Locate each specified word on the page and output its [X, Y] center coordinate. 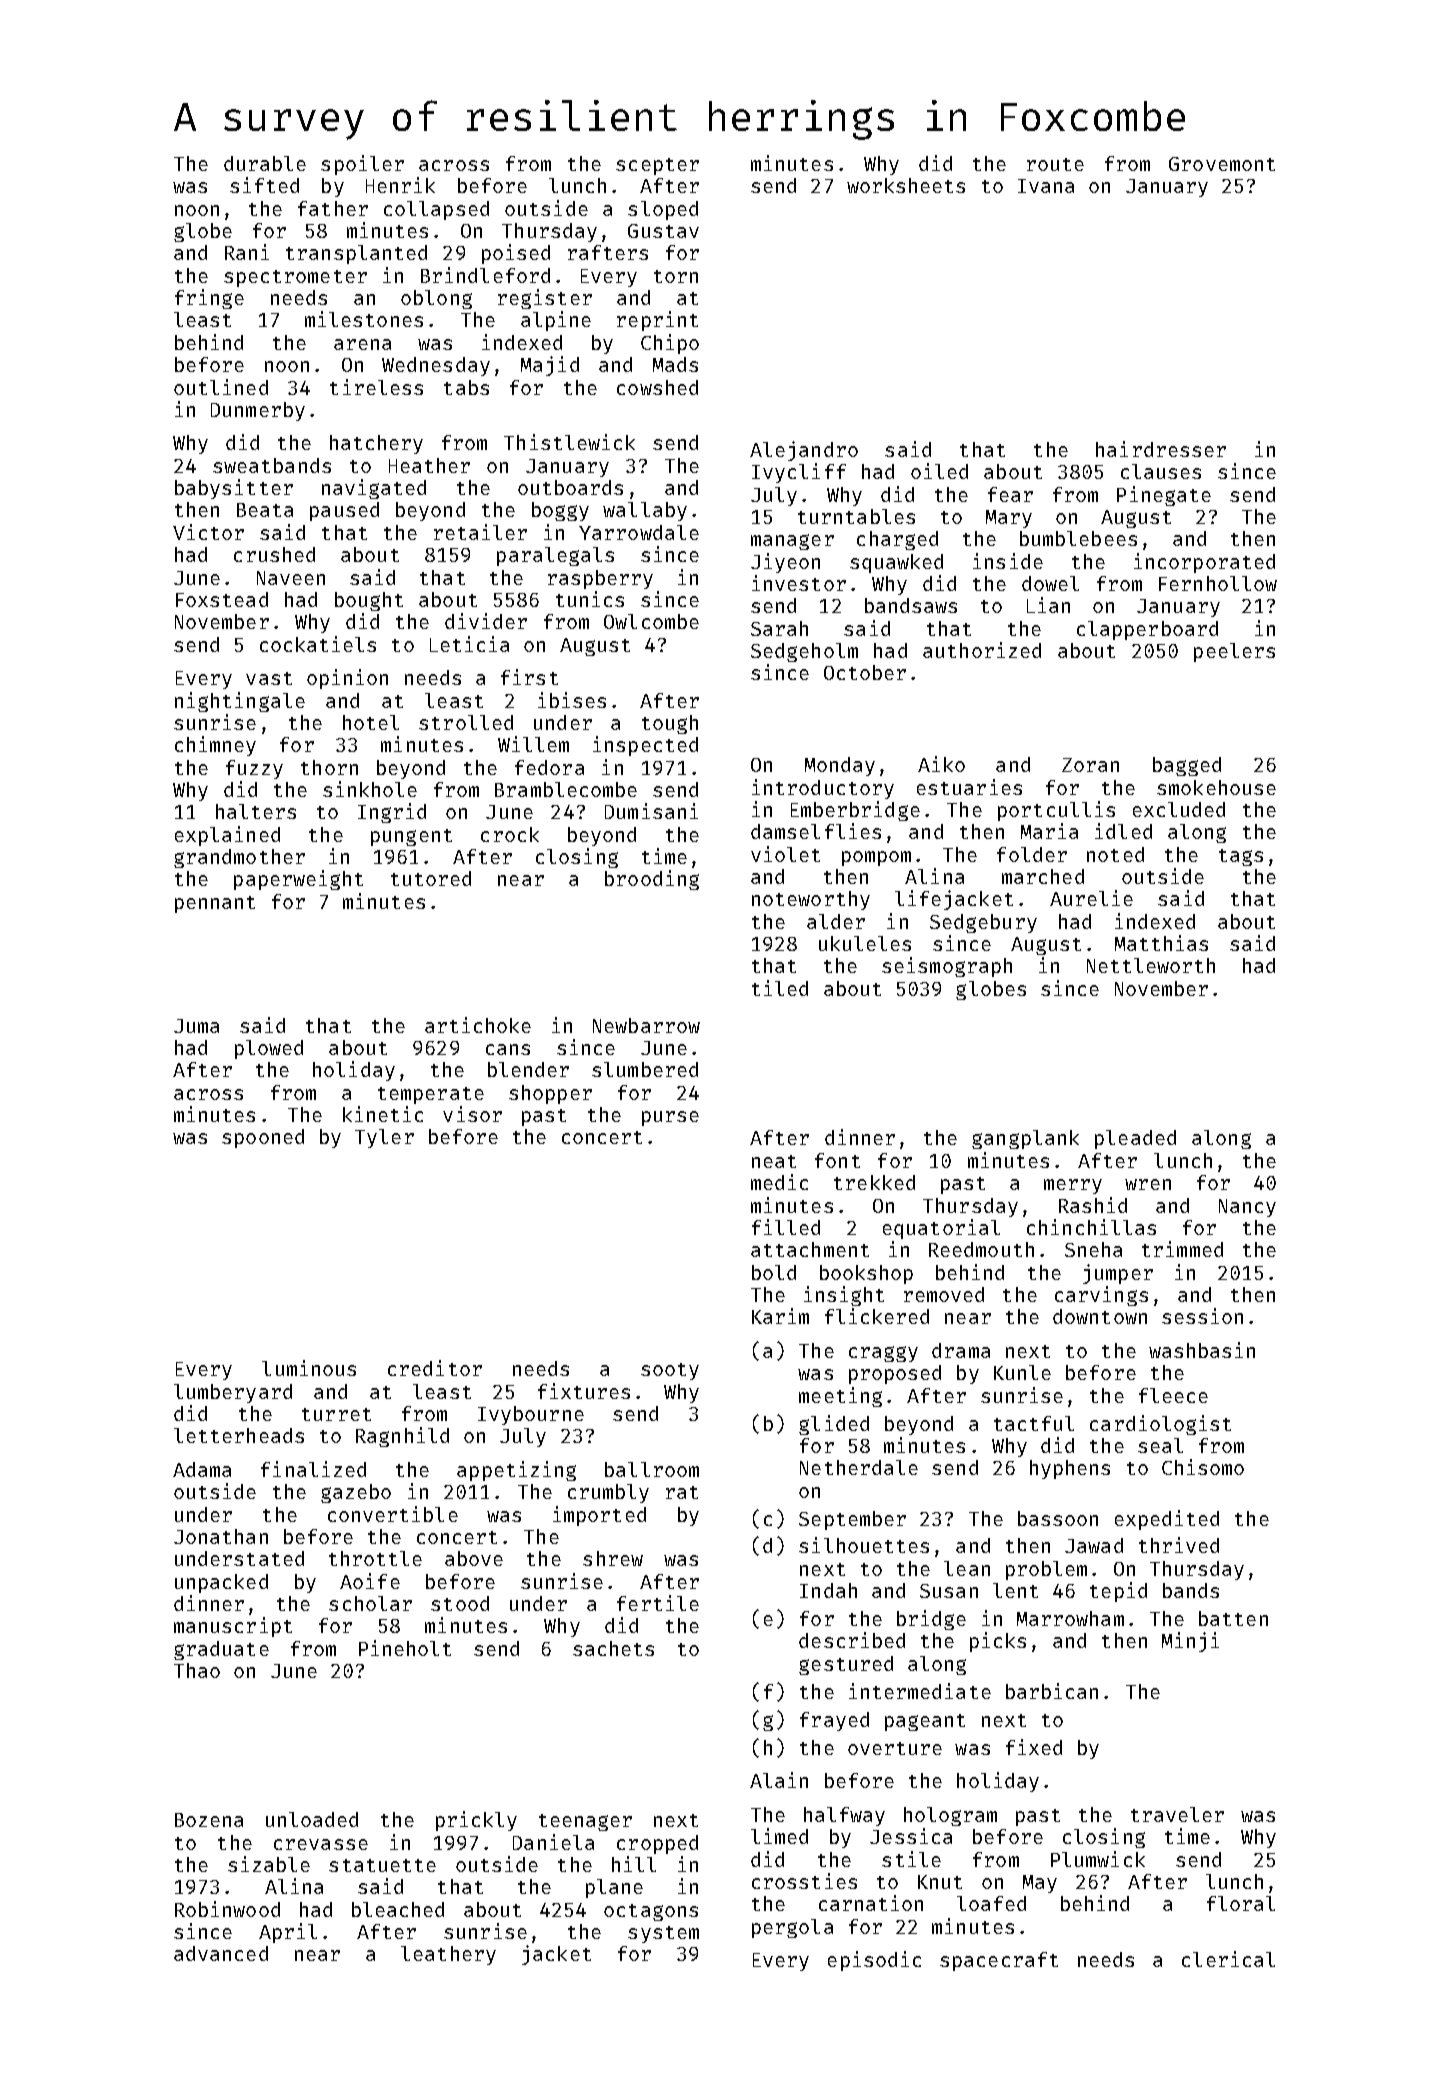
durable [265, 163]
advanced [221, 1953]
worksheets [906, 185]
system [663, 1934]
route [1055, 164]
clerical [1228, 1959]
